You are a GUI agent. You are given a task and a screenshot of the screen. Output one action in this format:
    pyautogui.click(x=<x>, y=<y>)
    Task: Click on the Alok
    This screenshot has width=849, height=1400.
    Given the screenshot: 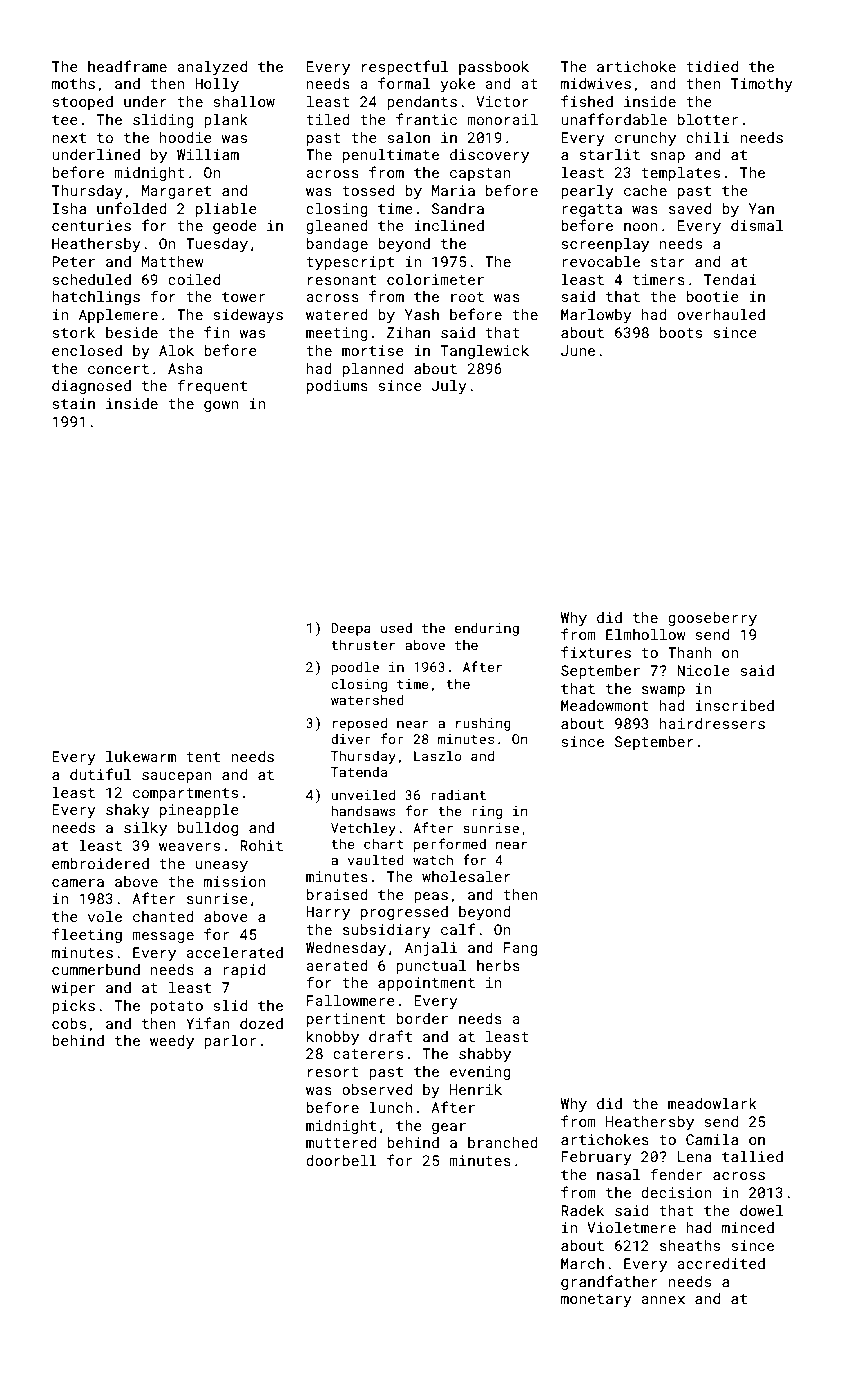 What is the action you would take?
    pyautogui.click(x=176, y=350)
